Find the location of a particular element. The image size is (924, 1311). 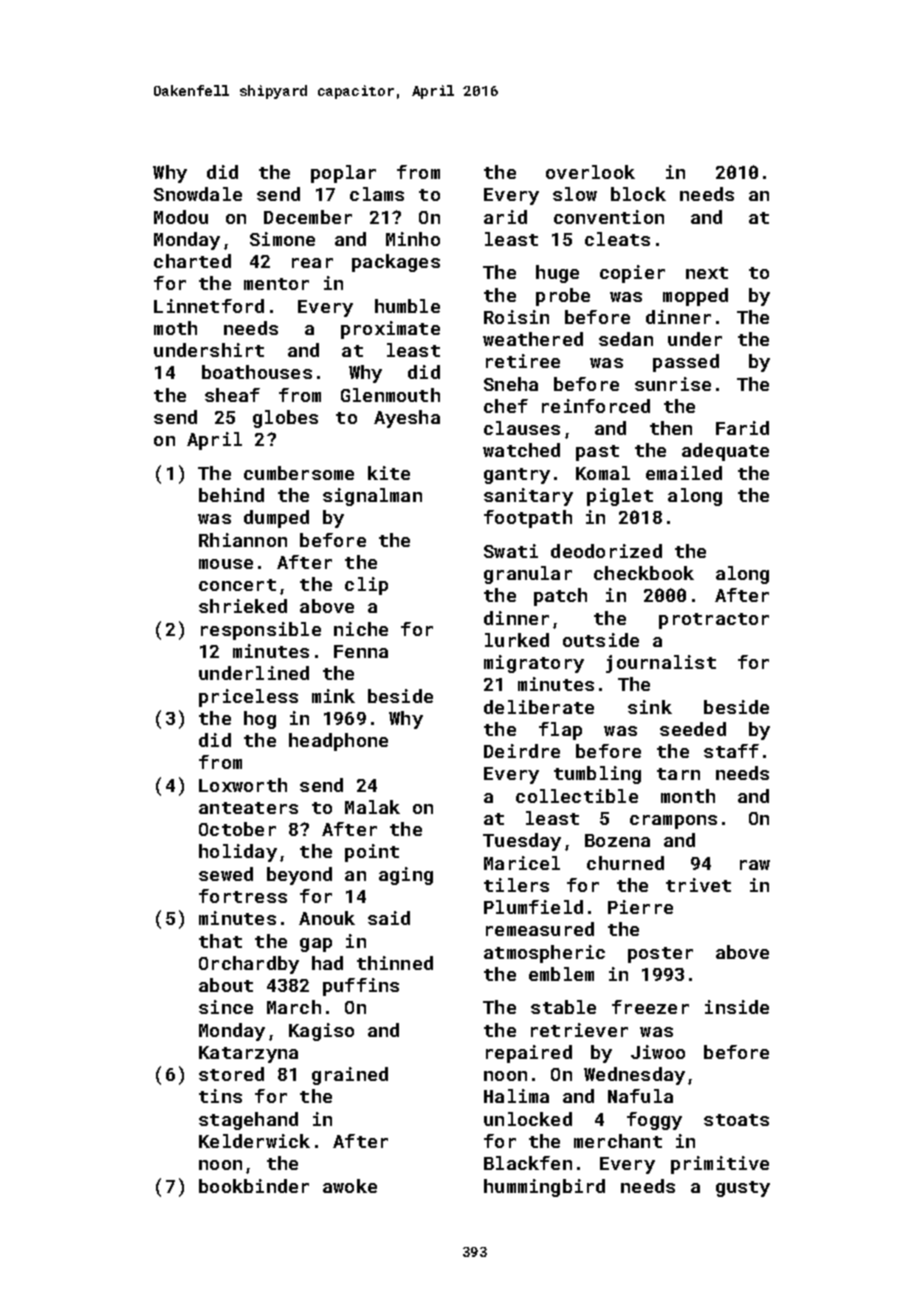

since is located at coordinates (226, 1007).
